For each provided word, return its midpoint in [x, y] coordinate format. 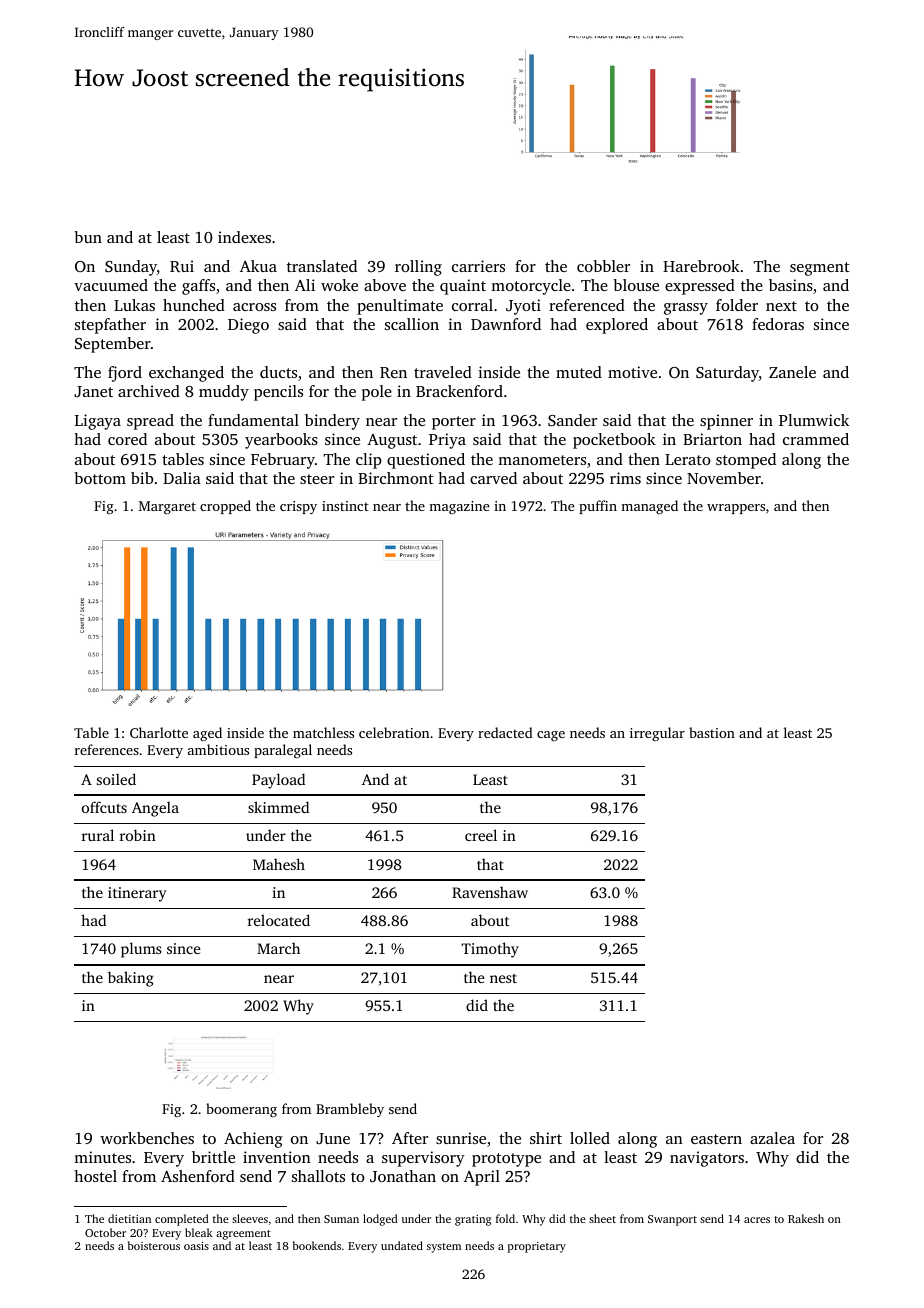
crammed [816, 439]
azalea [772, 1138]
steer [317, 479]
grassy [686, 309]
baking [131, 979]
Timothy [490, 950]
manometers [542, 460]
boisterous [154, 1245]
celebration [394, 732]
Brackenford [459, 391]
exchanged [186, 374]
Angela [155, 809]
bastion [712, 732]
